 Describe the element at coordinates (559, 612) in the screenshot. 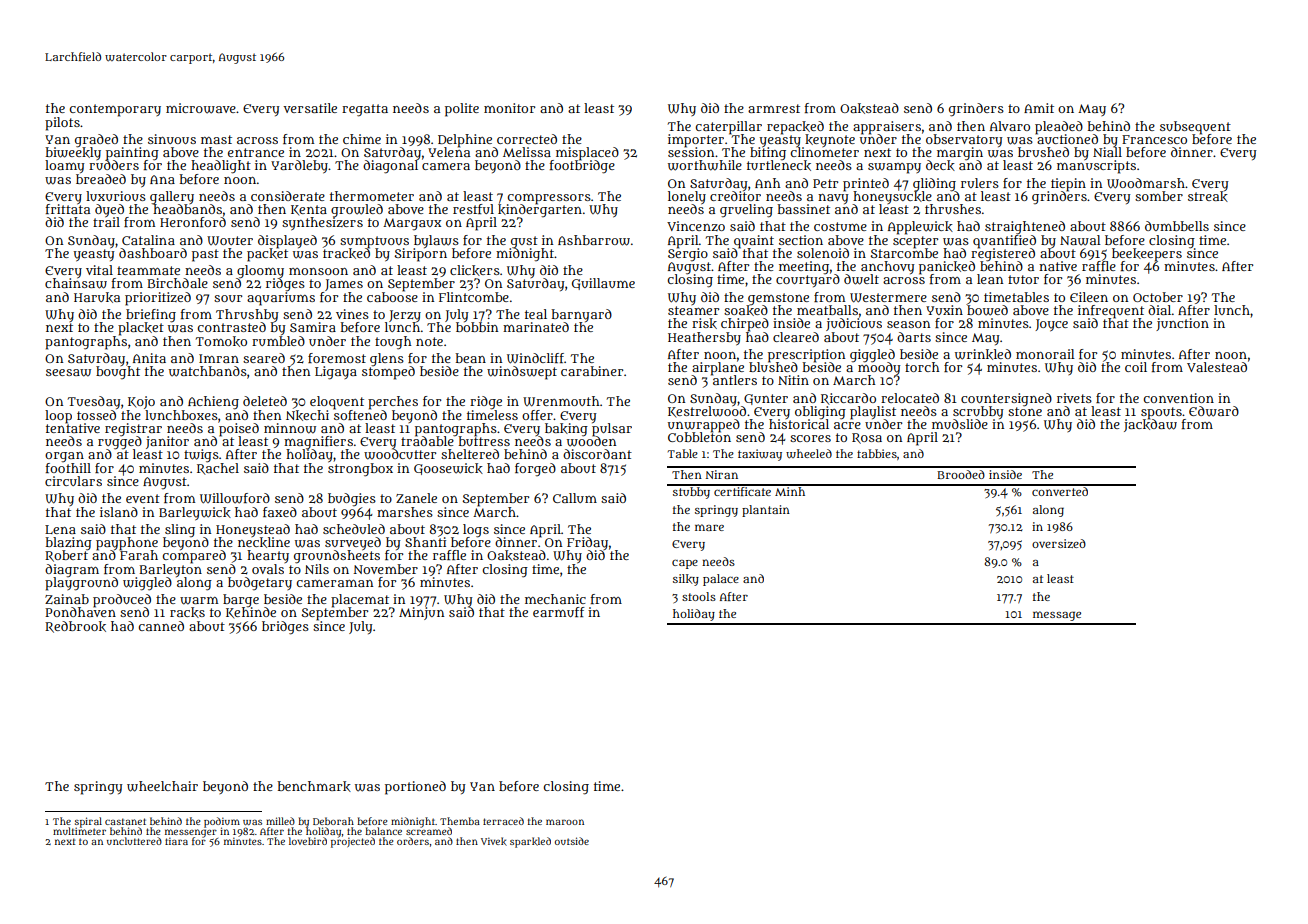

I see `earmuff` at that location.
